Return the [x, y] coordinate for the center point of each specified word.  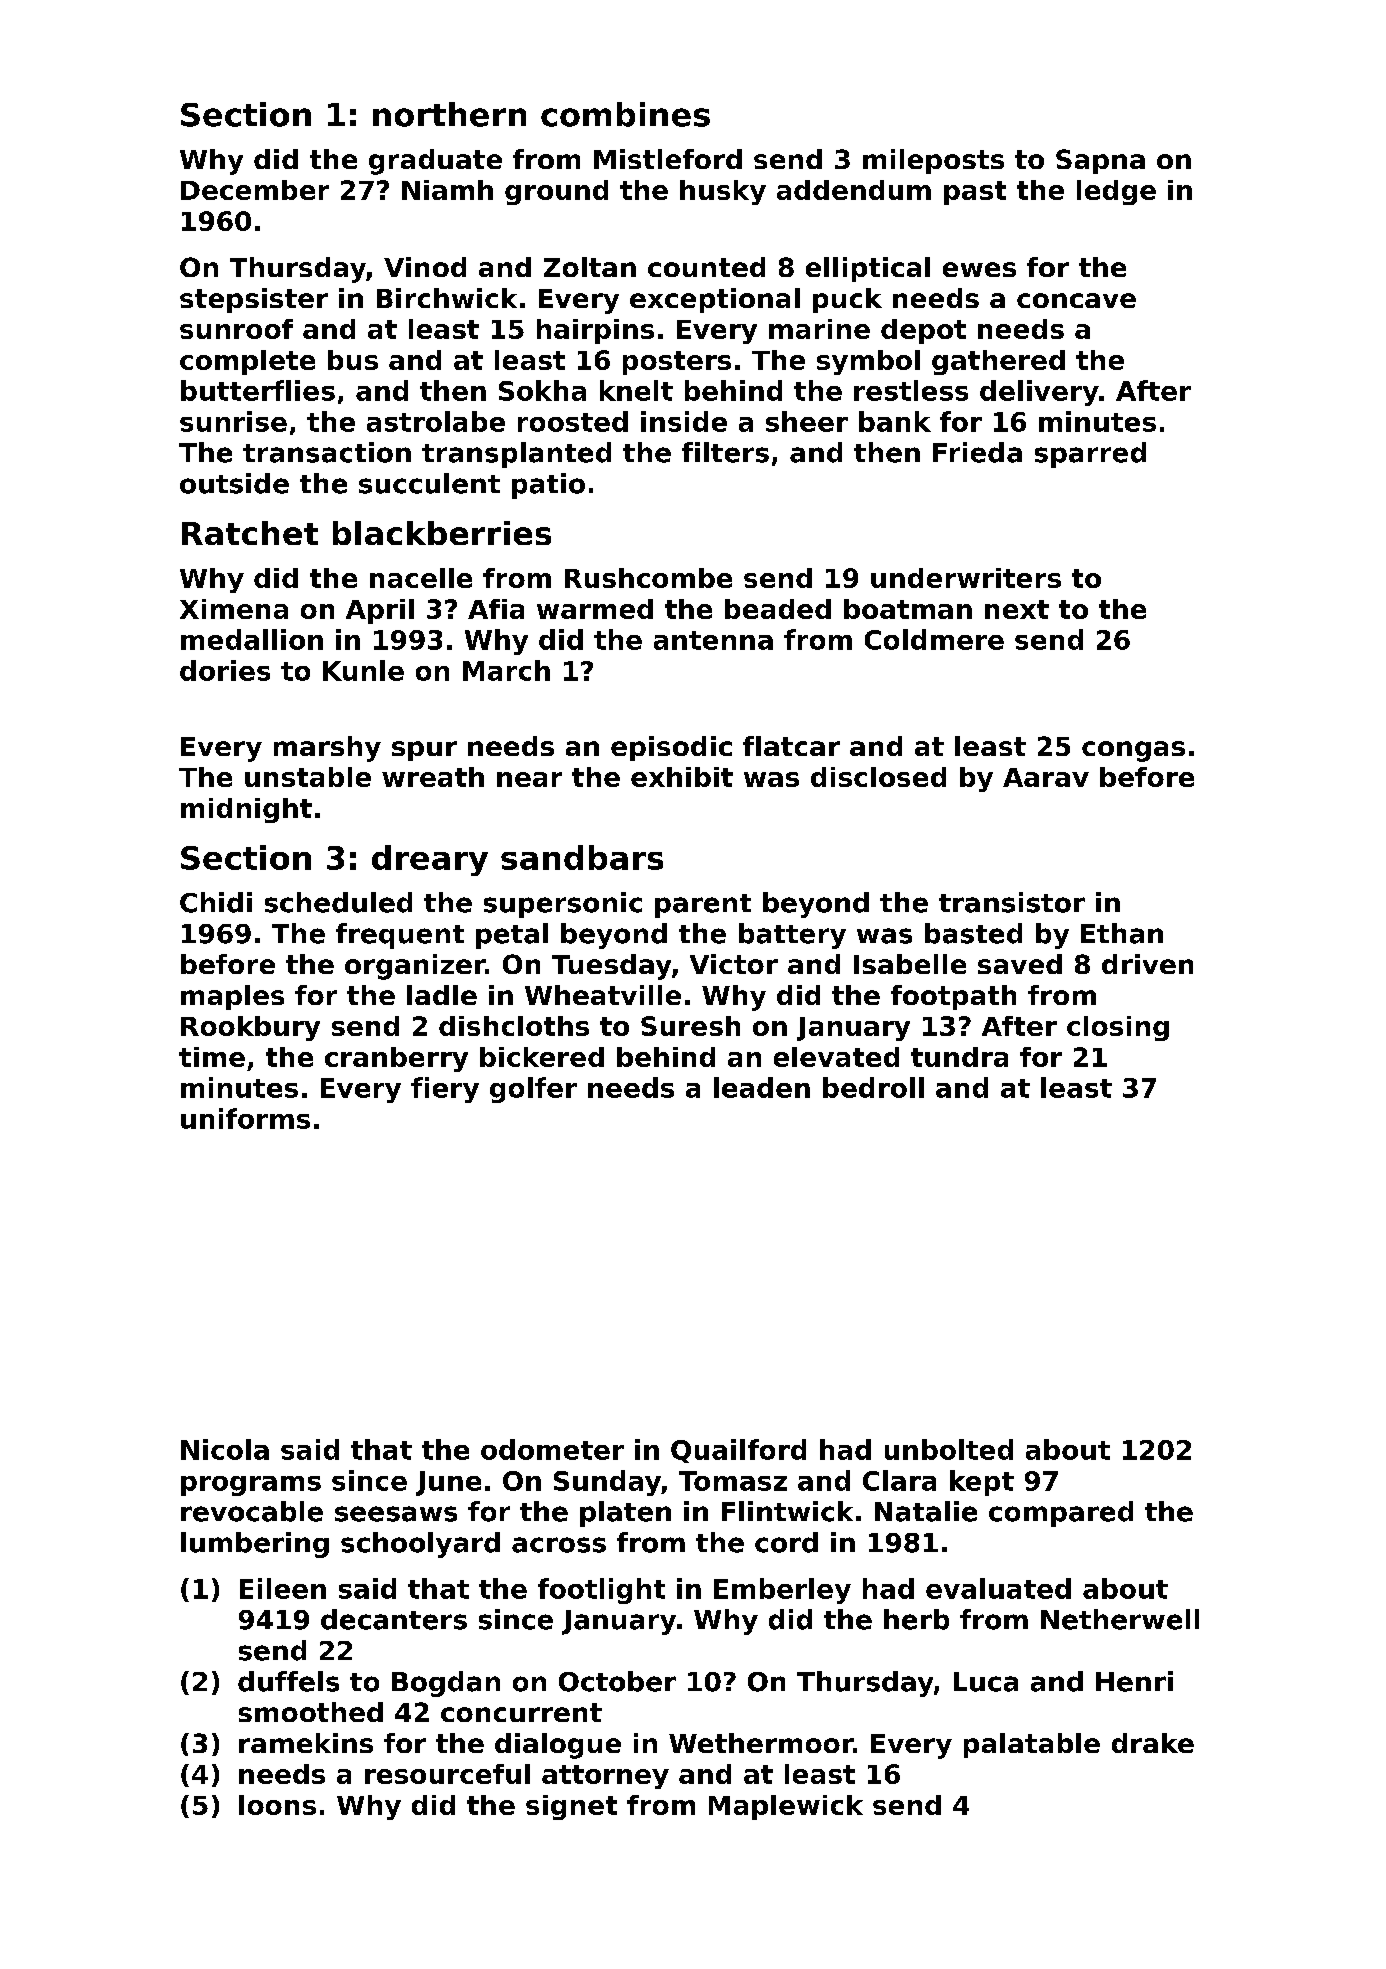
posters [677, 363]
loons [277, 1805]
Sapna [1100, 161]
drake [1153, 1743]
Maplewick [786, 1807]
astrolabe [436, 421]
